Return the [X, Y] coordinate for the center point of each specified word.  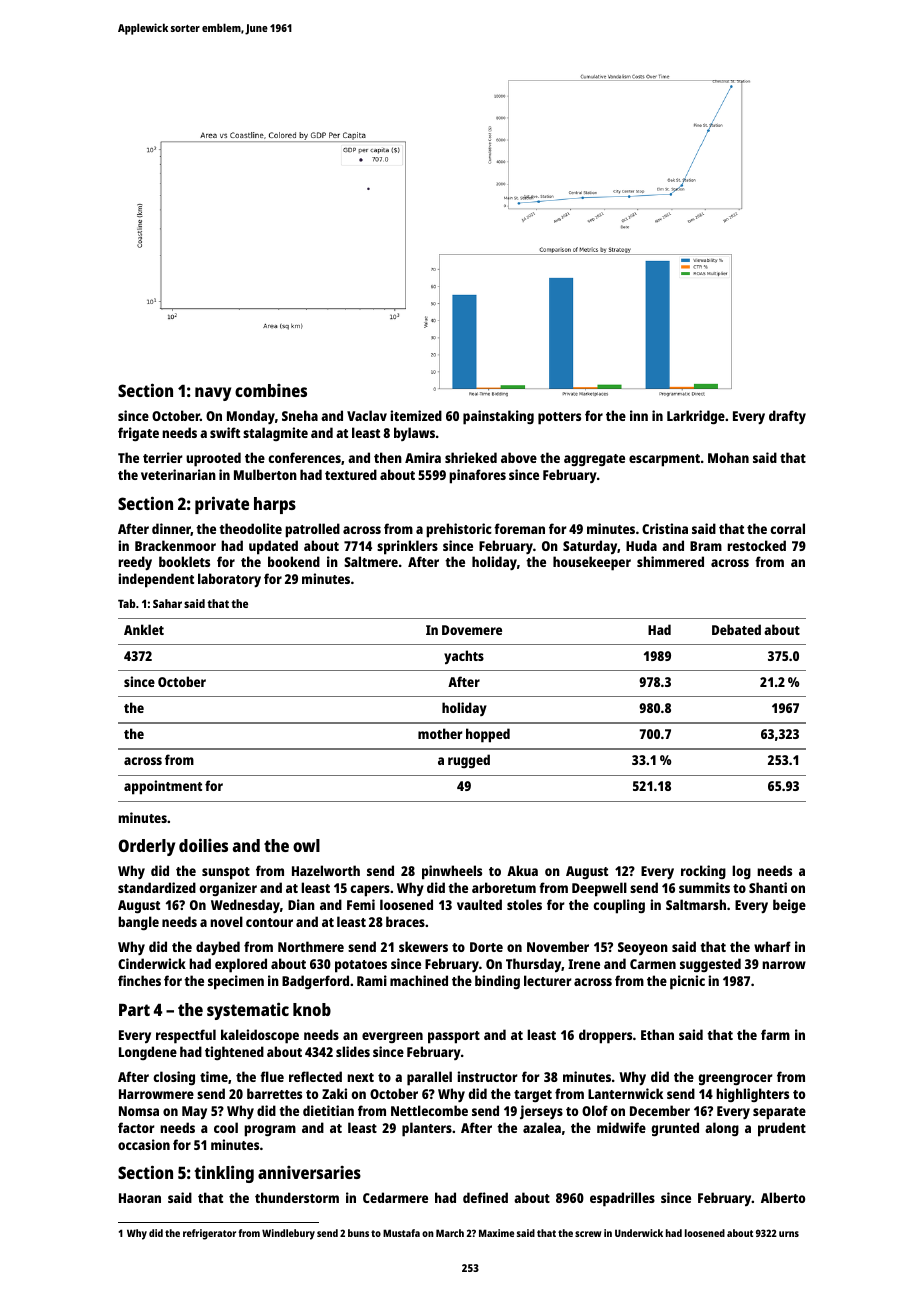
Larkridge [696, 417]
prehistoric [459, 530]
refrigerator [209, 1234]
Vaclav [367, 415]
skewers [423, 946]
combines [271, 390]
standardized [157, 887]
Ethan [657, 1034]
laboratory [229, 580]
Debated [736, 629]
